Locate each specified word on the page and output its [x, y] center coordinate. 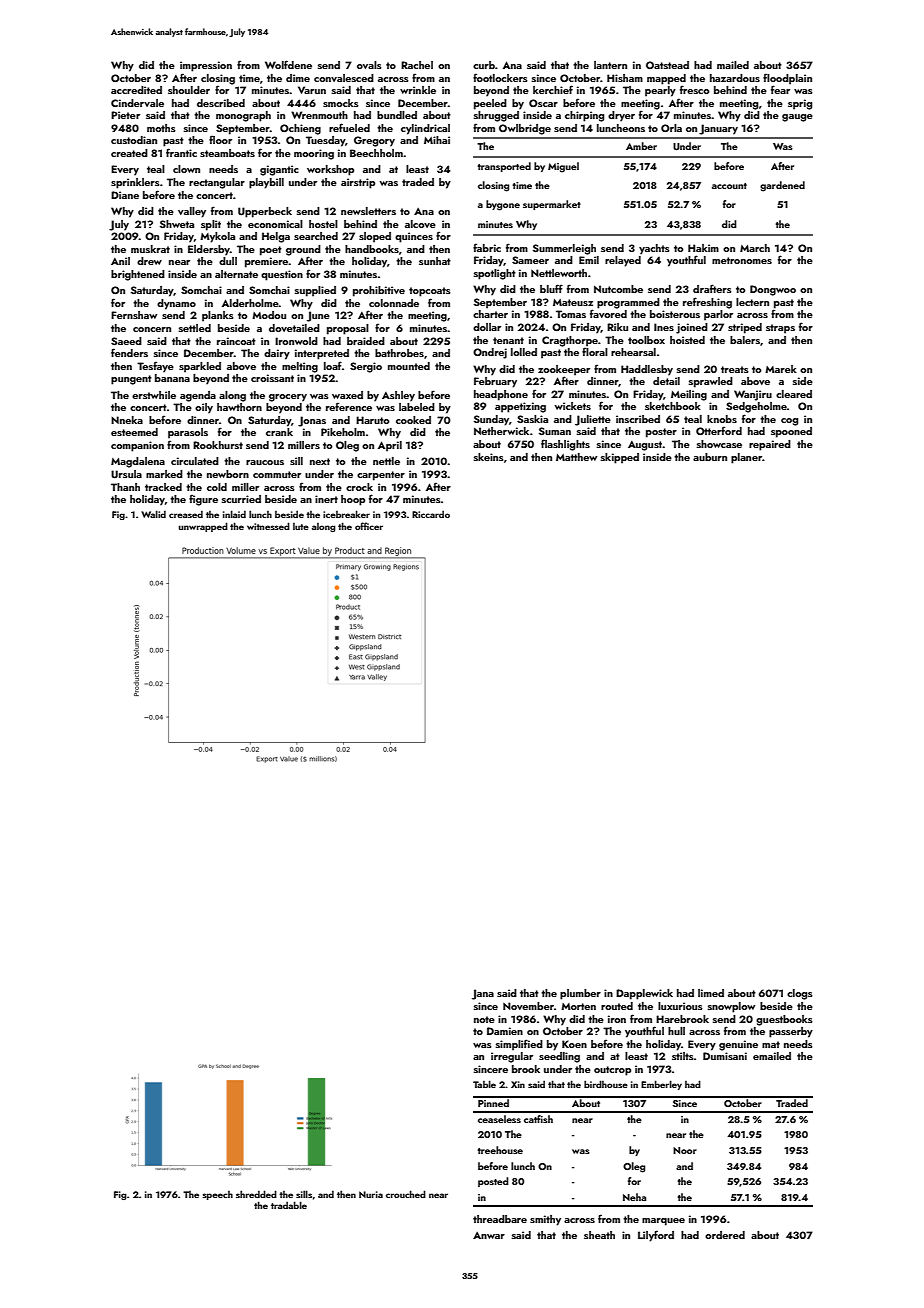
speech [217, 1195]
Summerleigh [564, 249]
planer [746, 458]
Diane [125, 195]
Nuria [371, 1194]
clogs [800, 994]
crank [279, 432]
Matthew [576, 457]
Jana [483, 994]
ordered [725, 1235]
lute [301, 526]
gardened [782, 186]
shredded [256, 1194]
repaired [770, 445]
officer [369, 526]
